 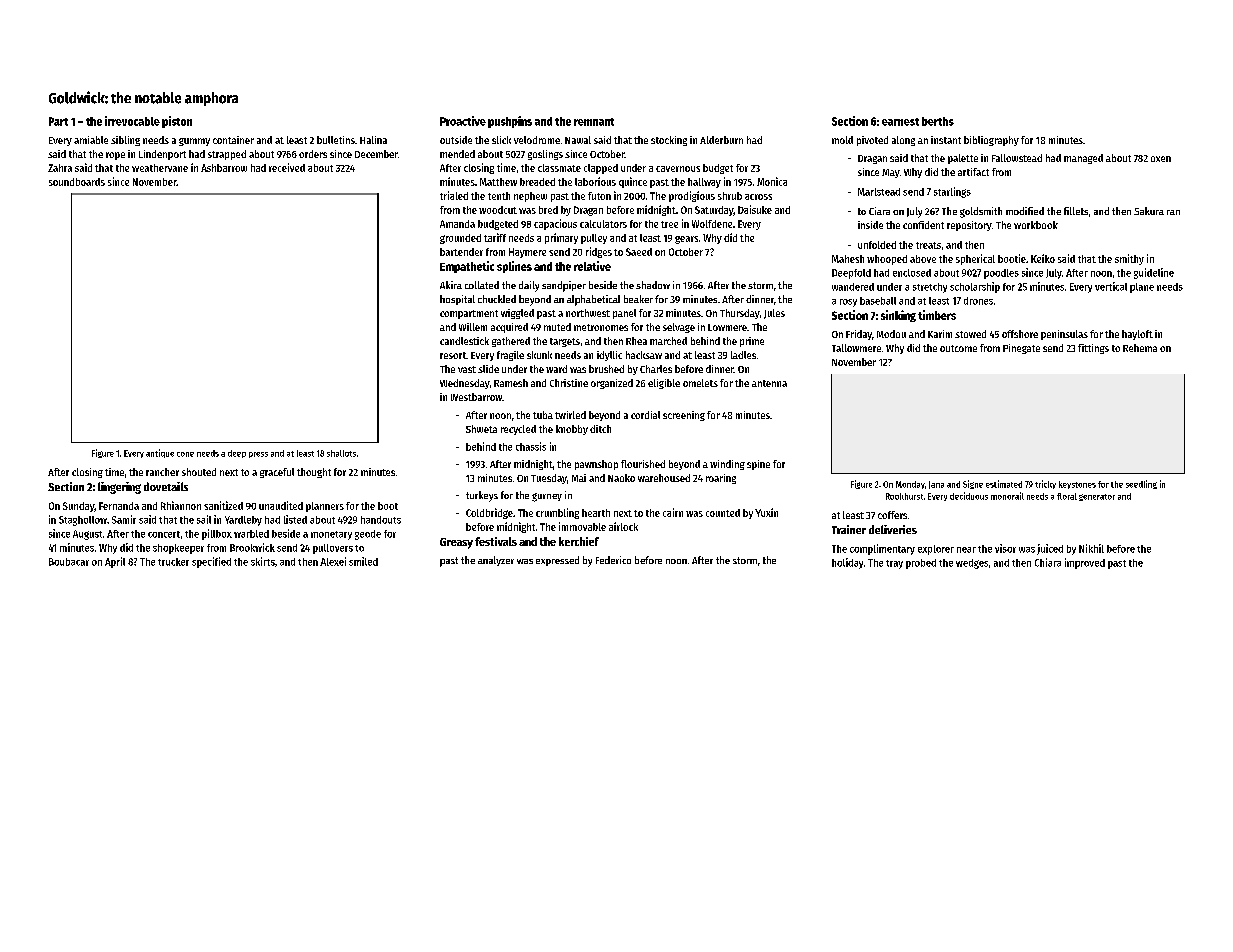 I want to click on seedling, so click(x=1141, y=484).
